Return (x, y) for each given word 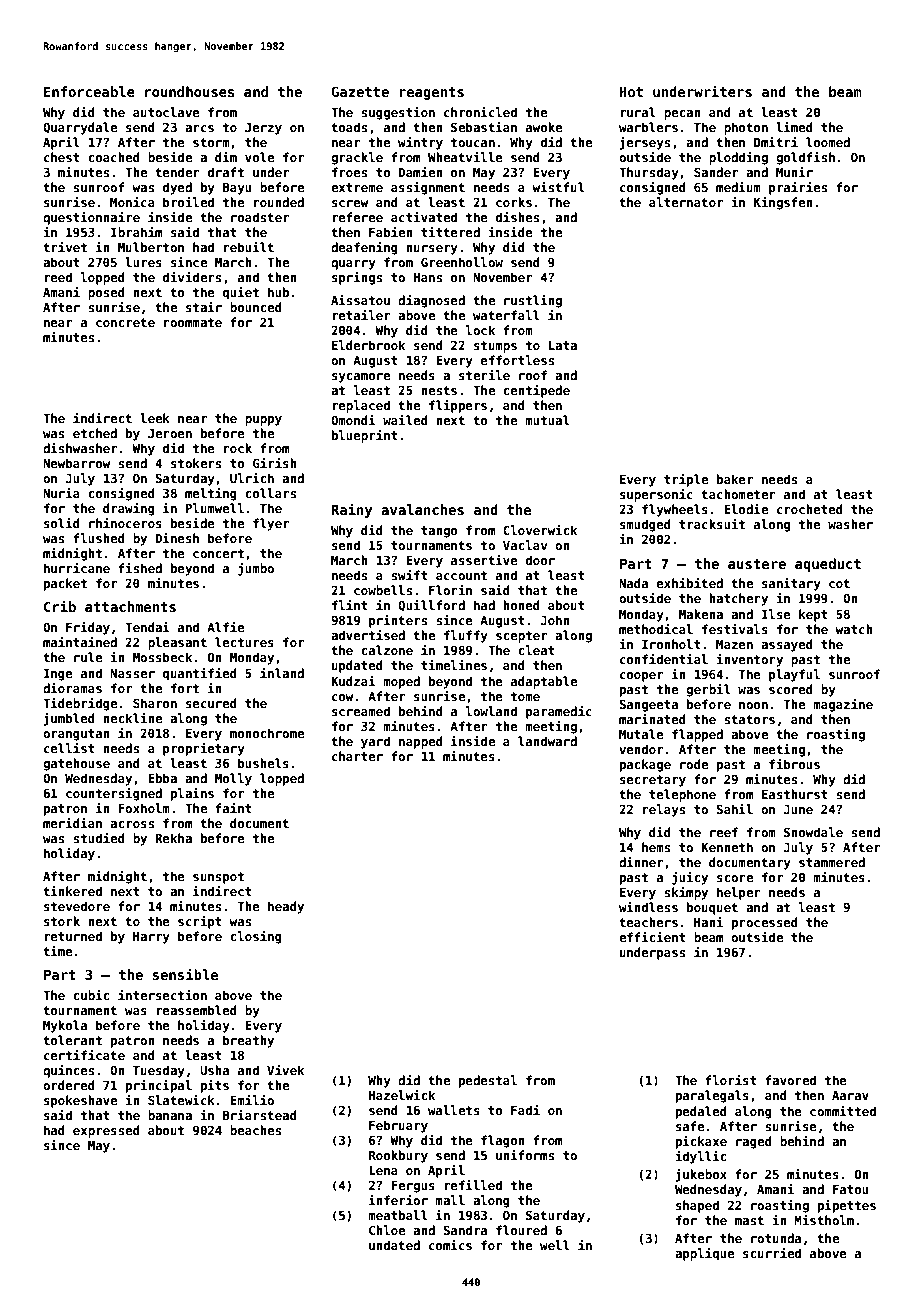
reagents (432, 93)
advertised (368, 635)
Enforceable (89, 91)
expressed (106, 1131)
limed (794, 127)
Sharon (155, 703)
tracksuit (712, 524)
